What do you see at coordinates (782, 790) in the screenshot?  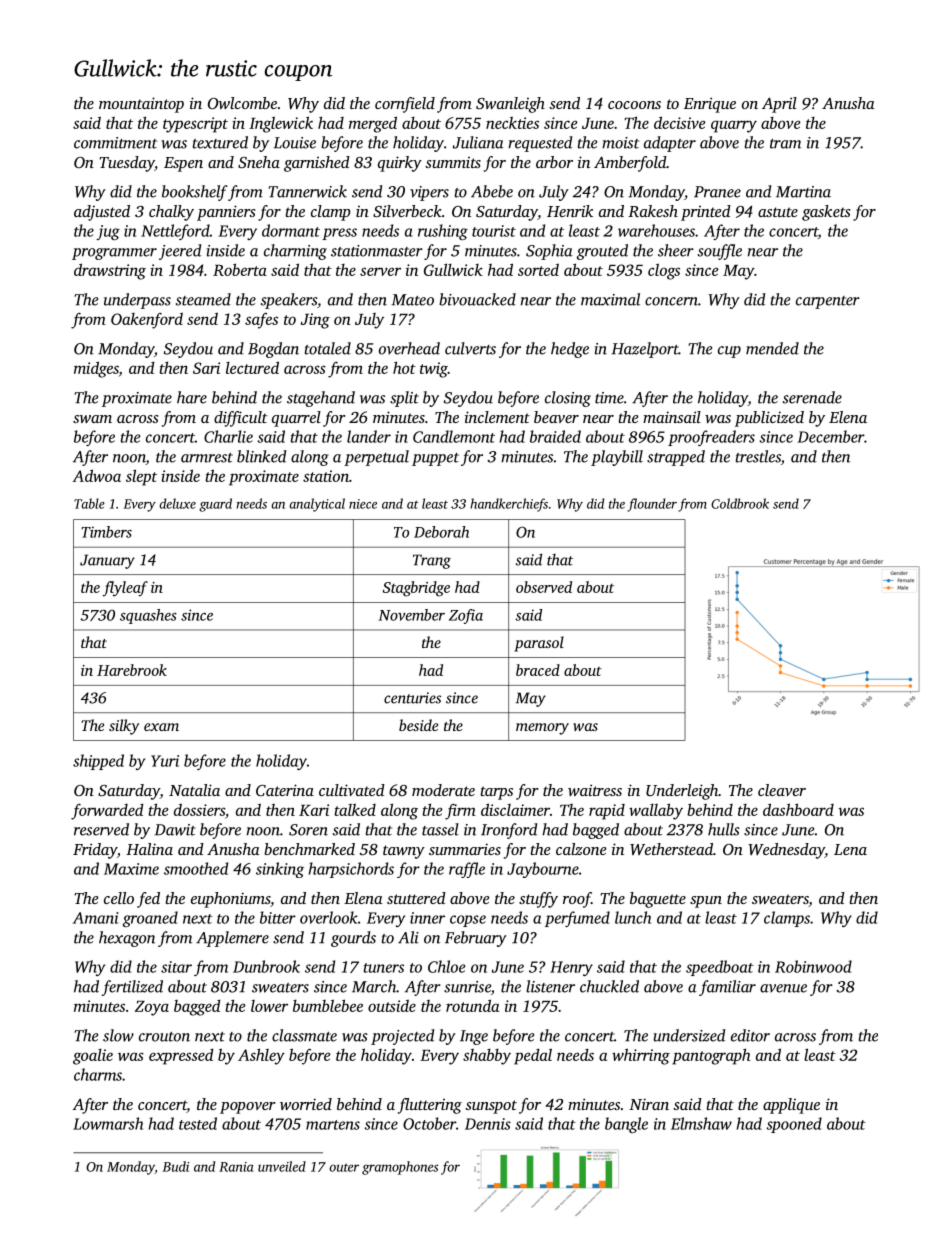 I see `cleaver` at bounding box center [782, 790].
